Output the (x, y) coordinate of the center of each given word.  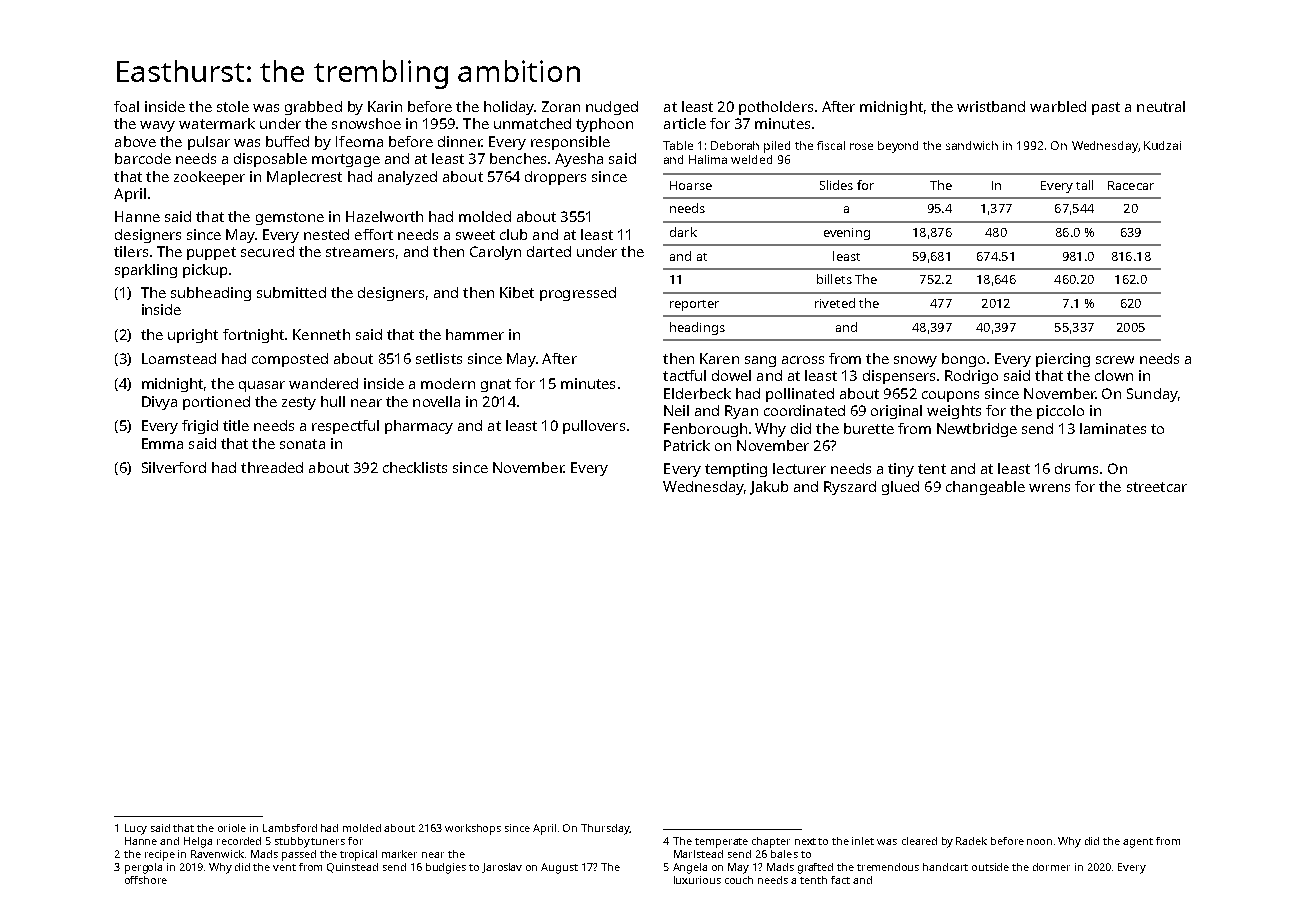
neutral (1161, 106)
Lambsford (290, 828)
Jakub (769, 488)
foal (126, 106)
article (685, 123)
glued (900, 488)
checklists (415, 467)
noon (1039, 842)
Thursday (605, 829)
